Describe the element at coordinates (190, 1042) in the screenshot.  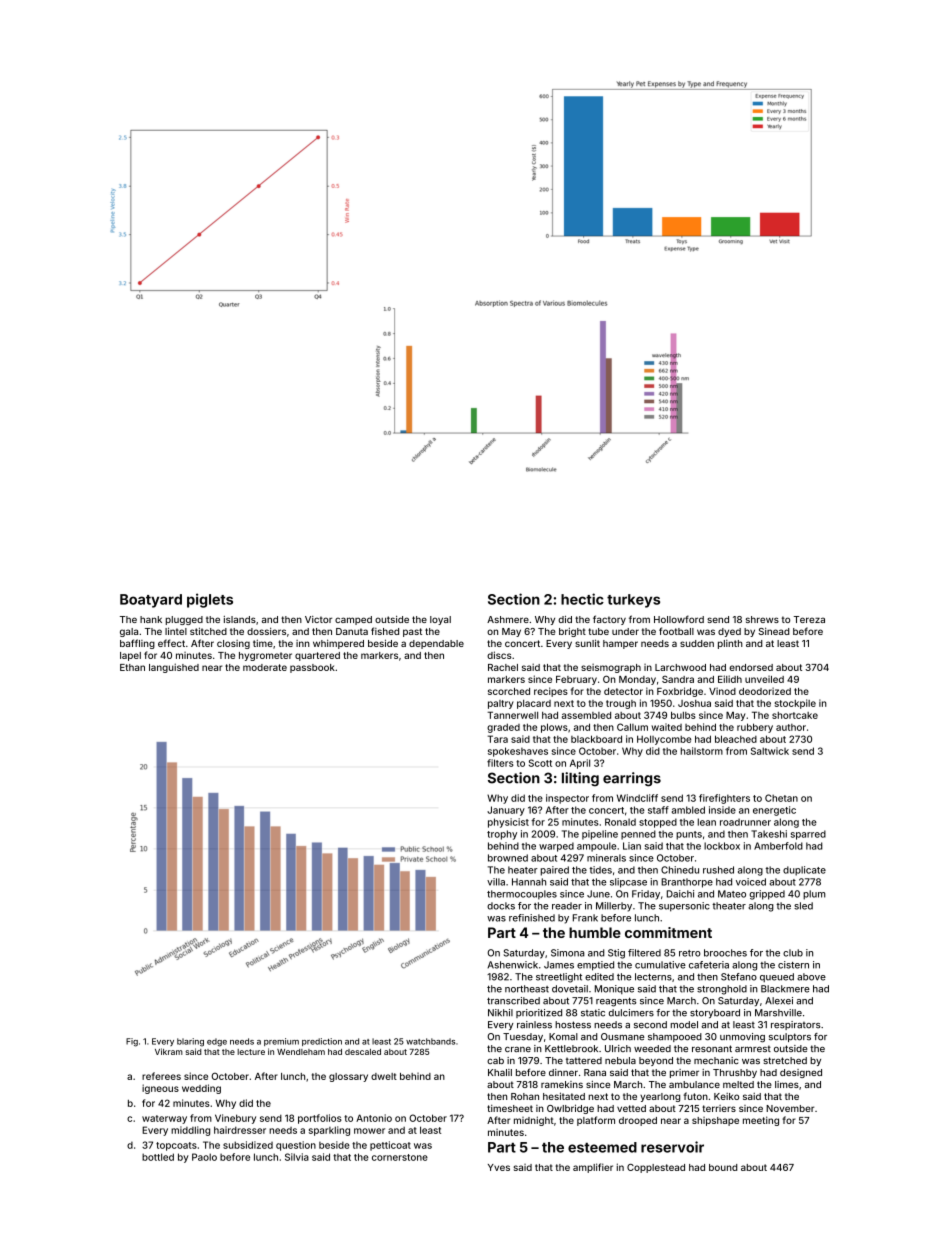
I see `blaring` at that location.
